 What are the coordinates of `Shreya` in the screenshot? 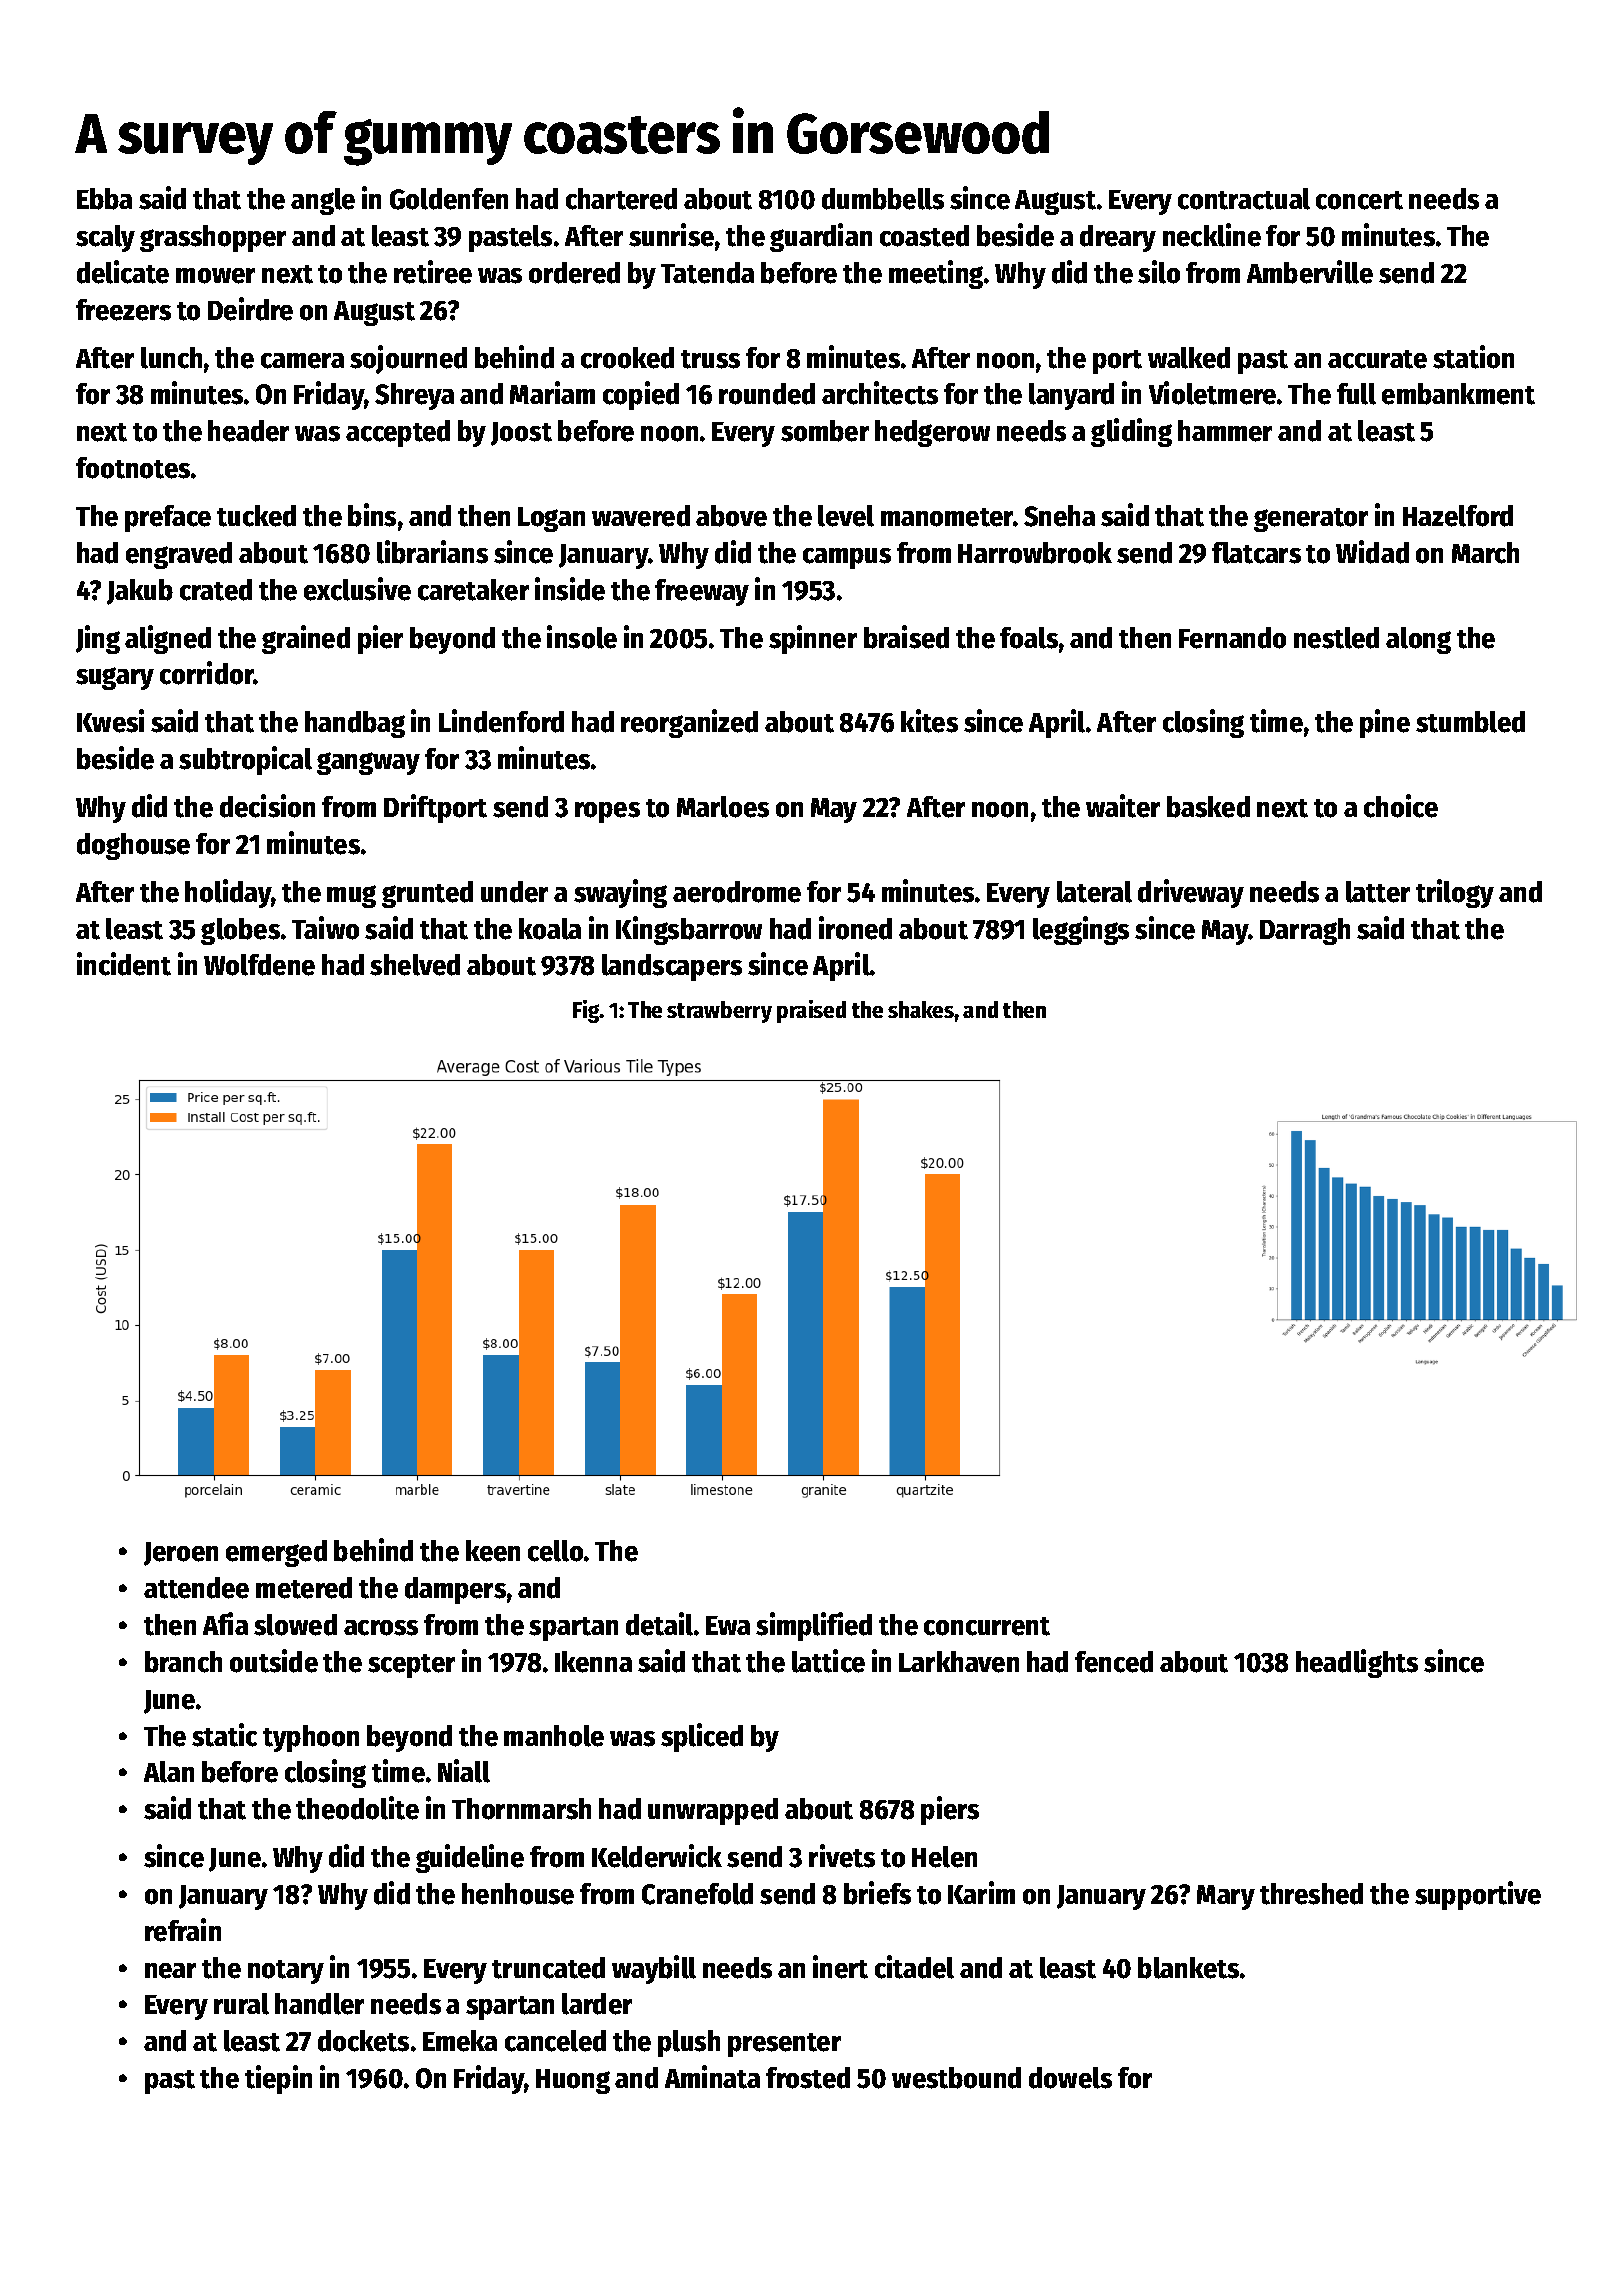 It's located at (414, 396).
